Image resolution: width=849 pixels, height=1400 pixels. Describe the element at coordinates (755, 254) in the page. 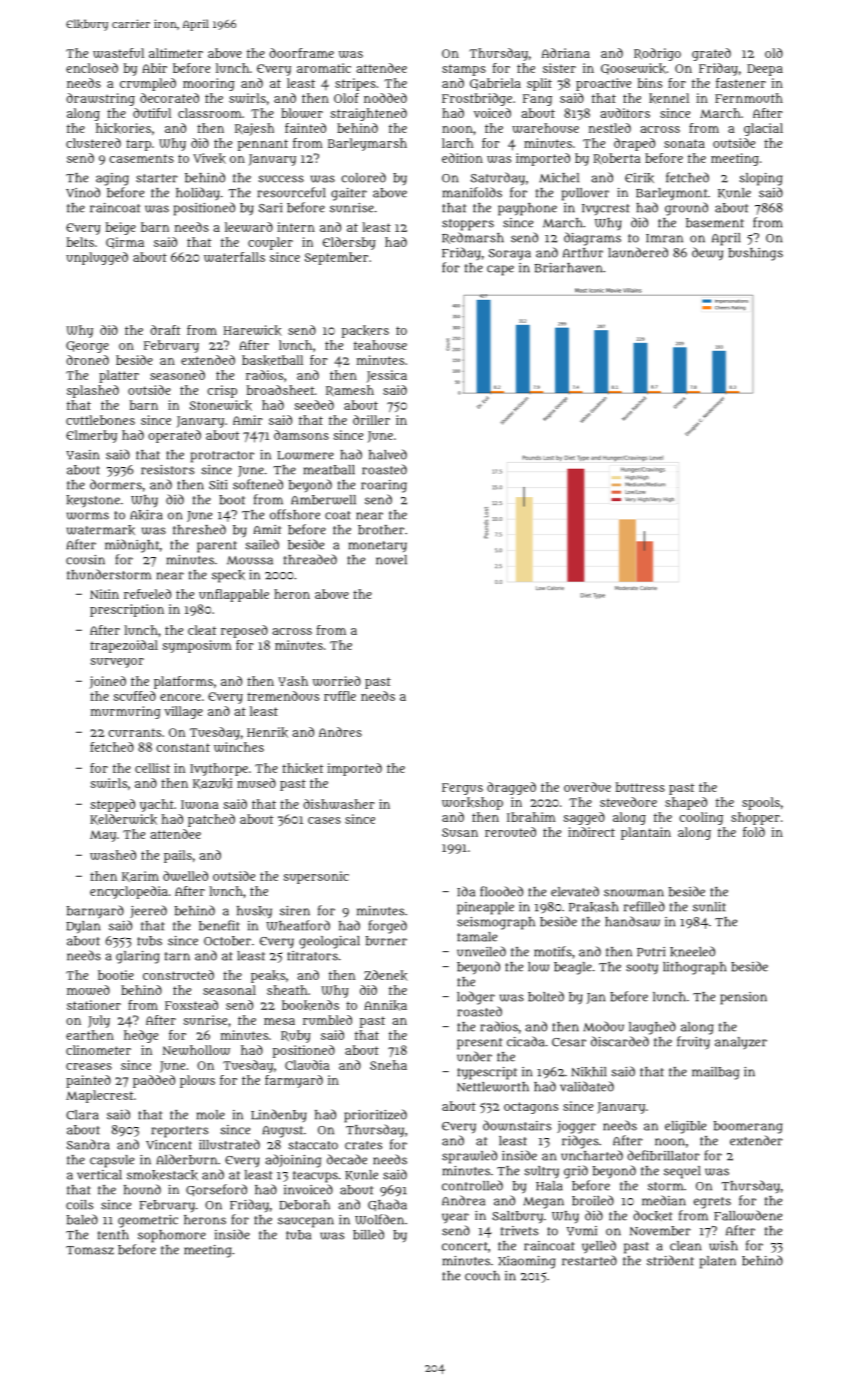

I see `bushings` at that location.
